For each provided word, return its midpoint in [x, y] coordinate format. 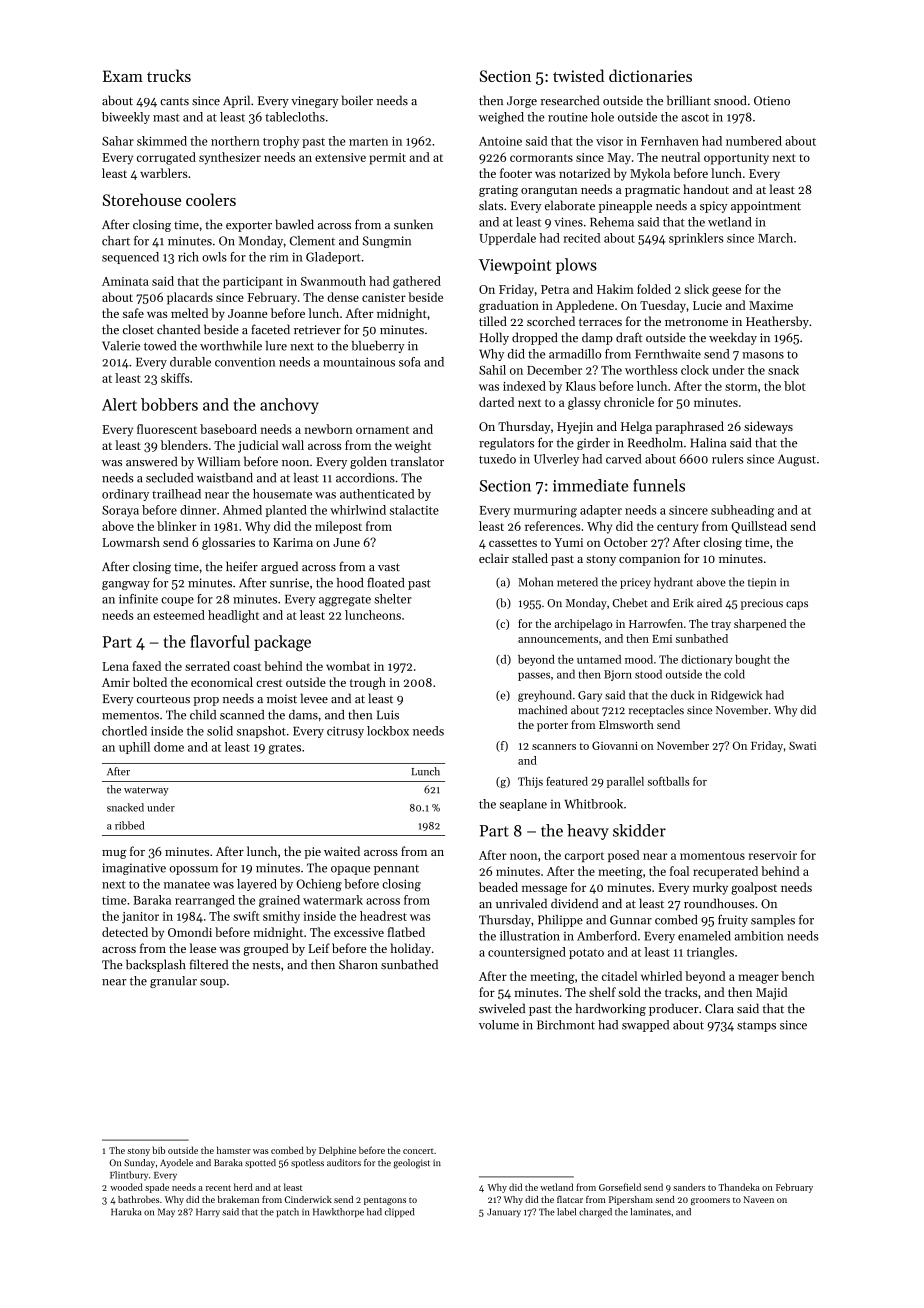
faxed [146, 666]
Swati [802, 745]
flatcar [570, 1199]
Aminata [125, 281]
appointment [766, 207]
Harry [208, 1213]
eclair [494, 558]
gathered [417, 282]
